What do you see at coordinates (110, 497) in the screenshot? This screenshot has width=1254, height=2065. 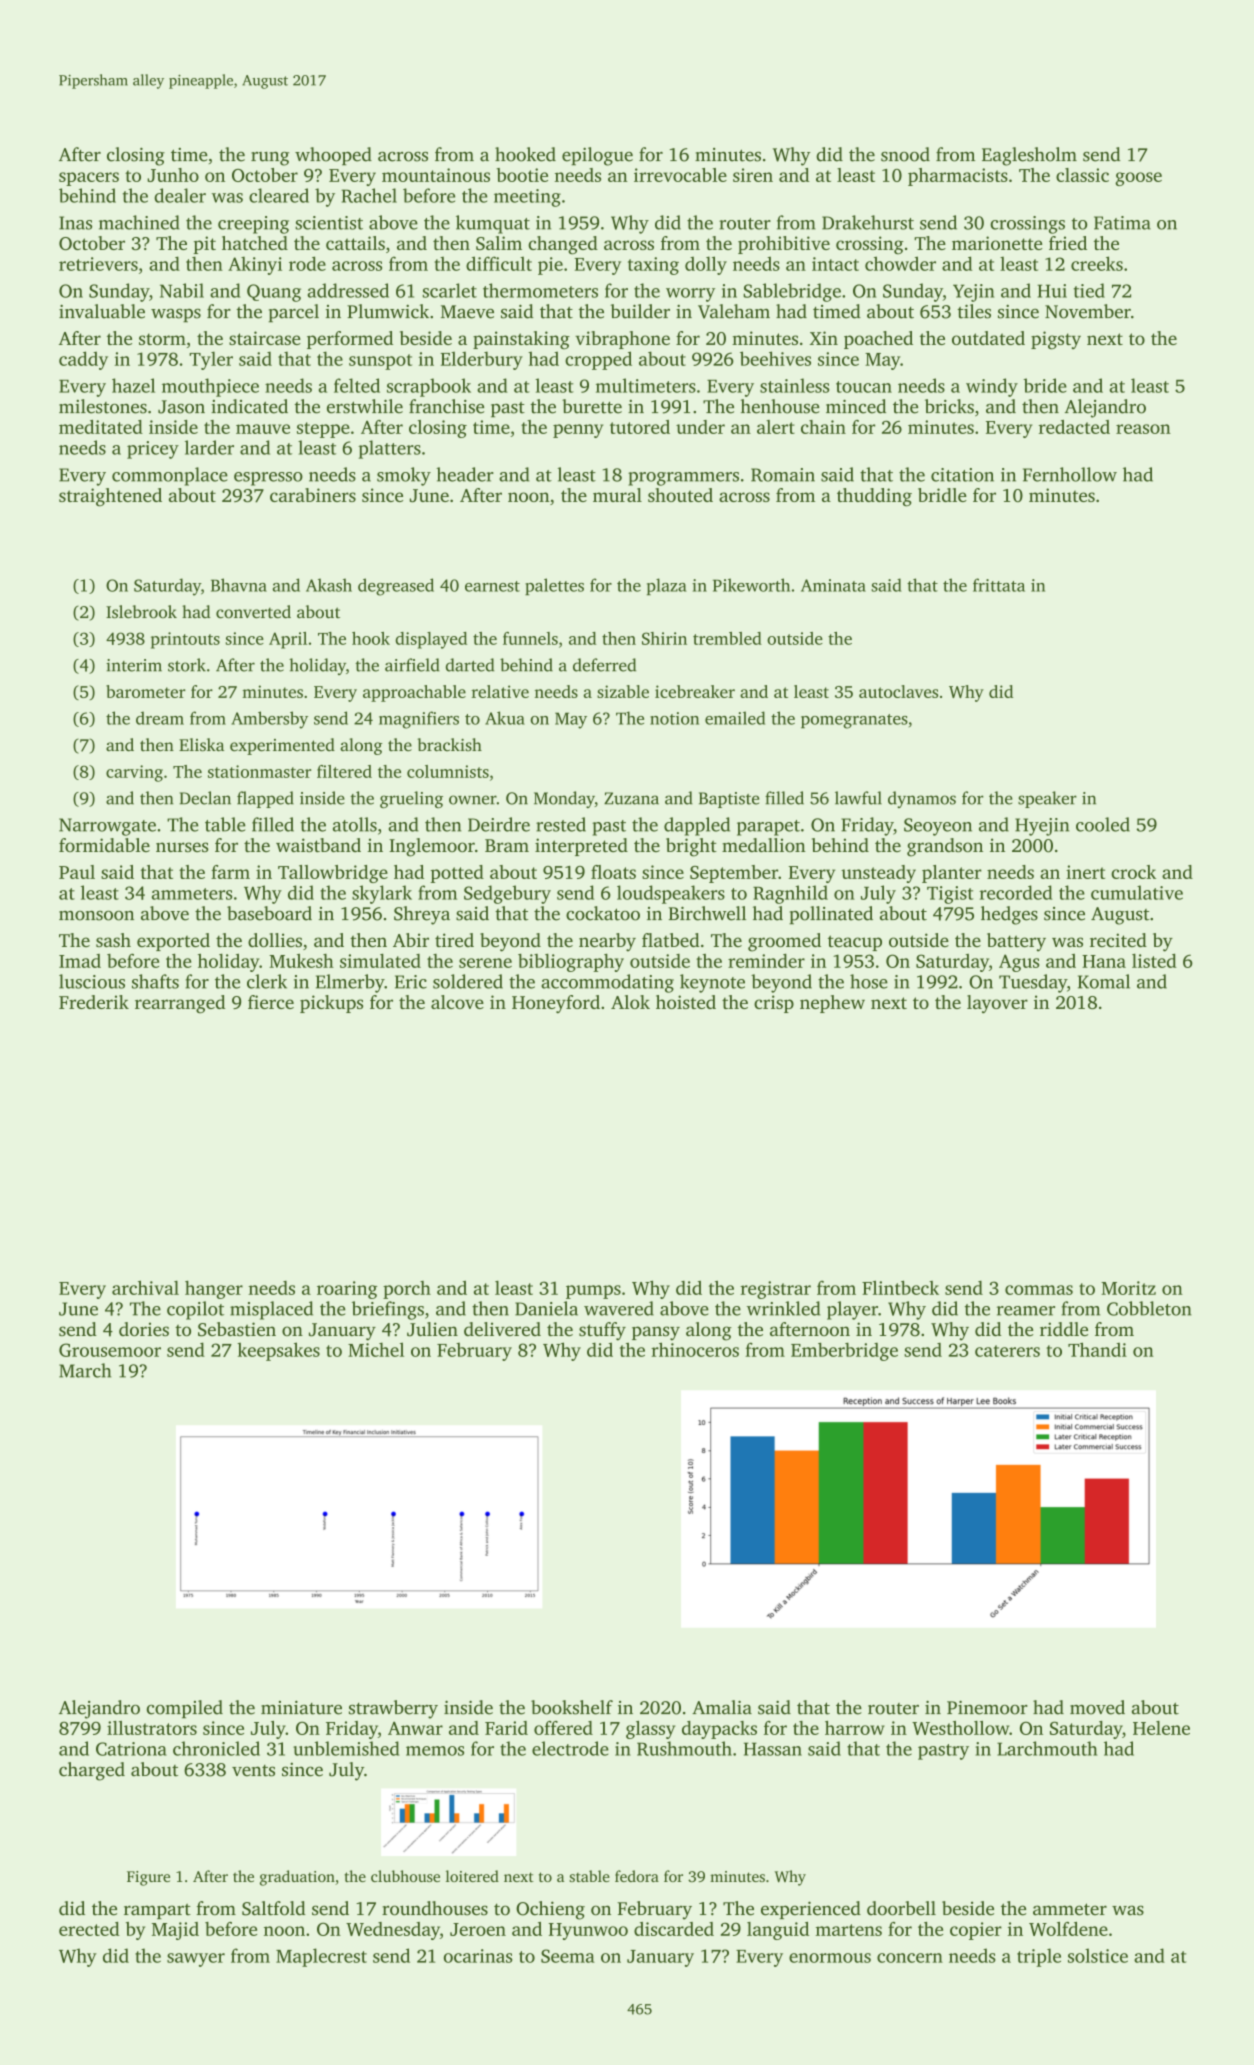 I see `straightened` at bounding box center [110, 497].
